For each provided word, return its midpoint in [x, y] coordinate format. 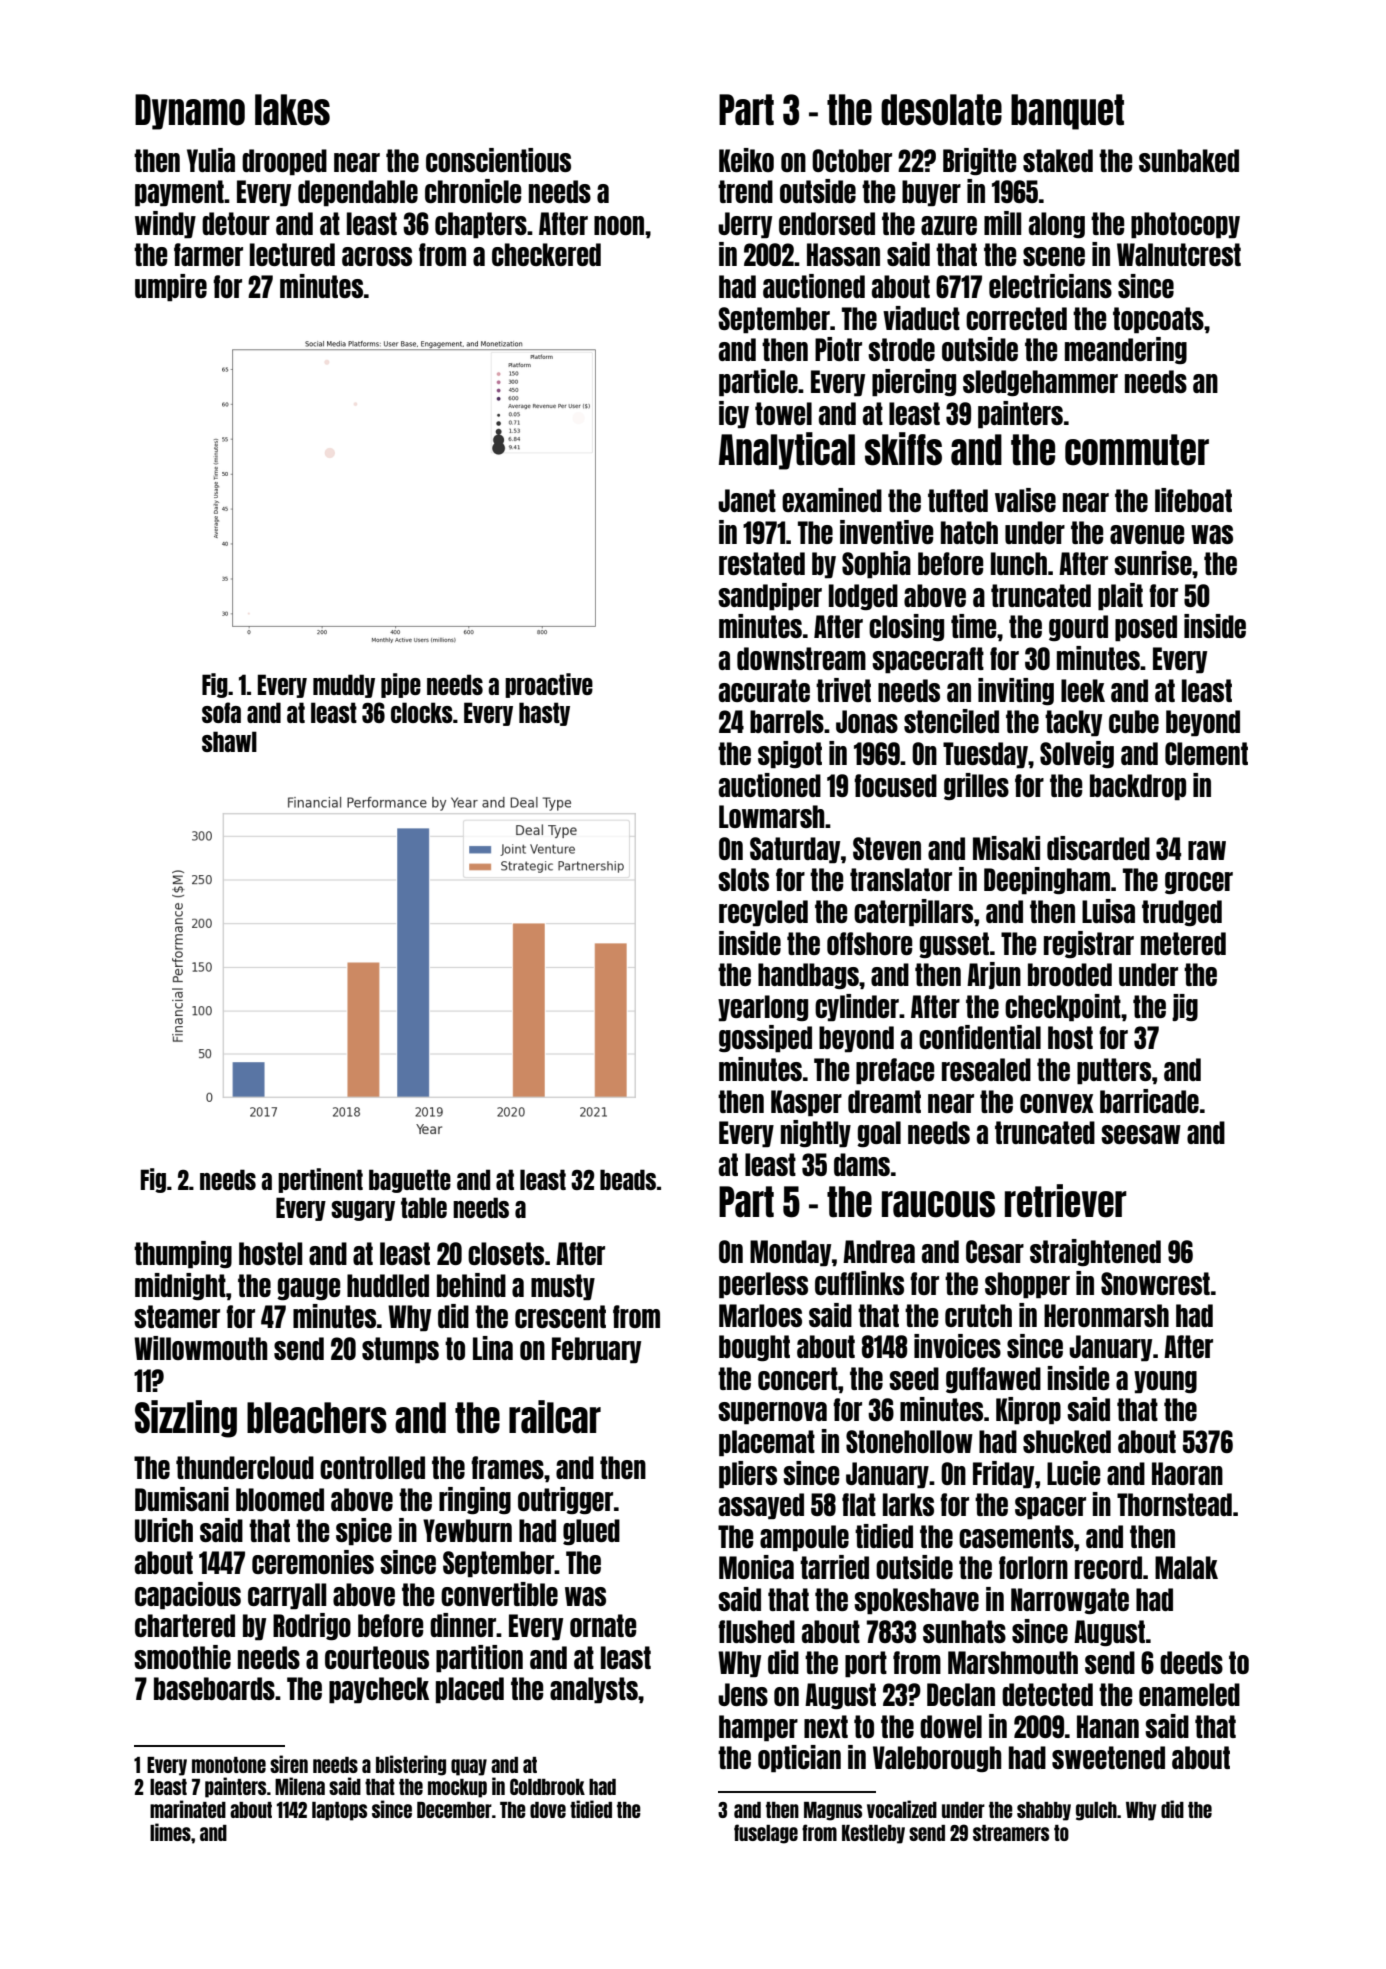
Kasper [806, 1103]
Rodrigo [312, 1626]
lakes [292, 110]
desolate [941, 110]
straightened [1095, 1252]
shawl [229, 741]
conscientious [498, 160]
